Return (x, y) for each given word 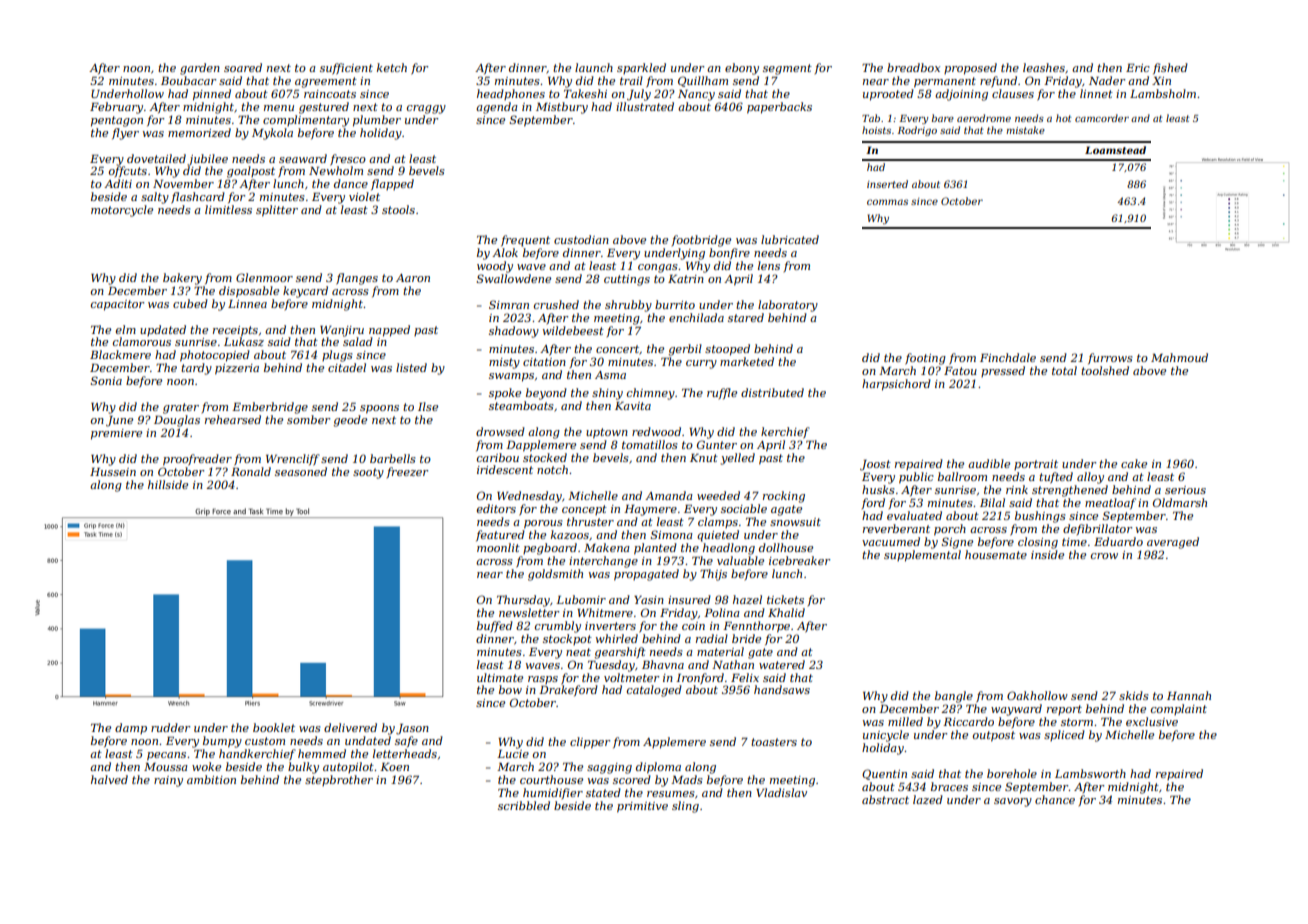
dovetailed (156, 158)
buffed (495, 627)
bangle (954, 697)
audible (989, 463)
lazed (928, 799)
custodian (581, 239)
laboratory (788, 306)
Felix (745, 677)
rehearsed (233, 419)
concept (584, 510)
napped (389, 331)
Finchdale (1008, 357)
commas (887, 202)
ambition (211, 779)
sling (685, 807)
